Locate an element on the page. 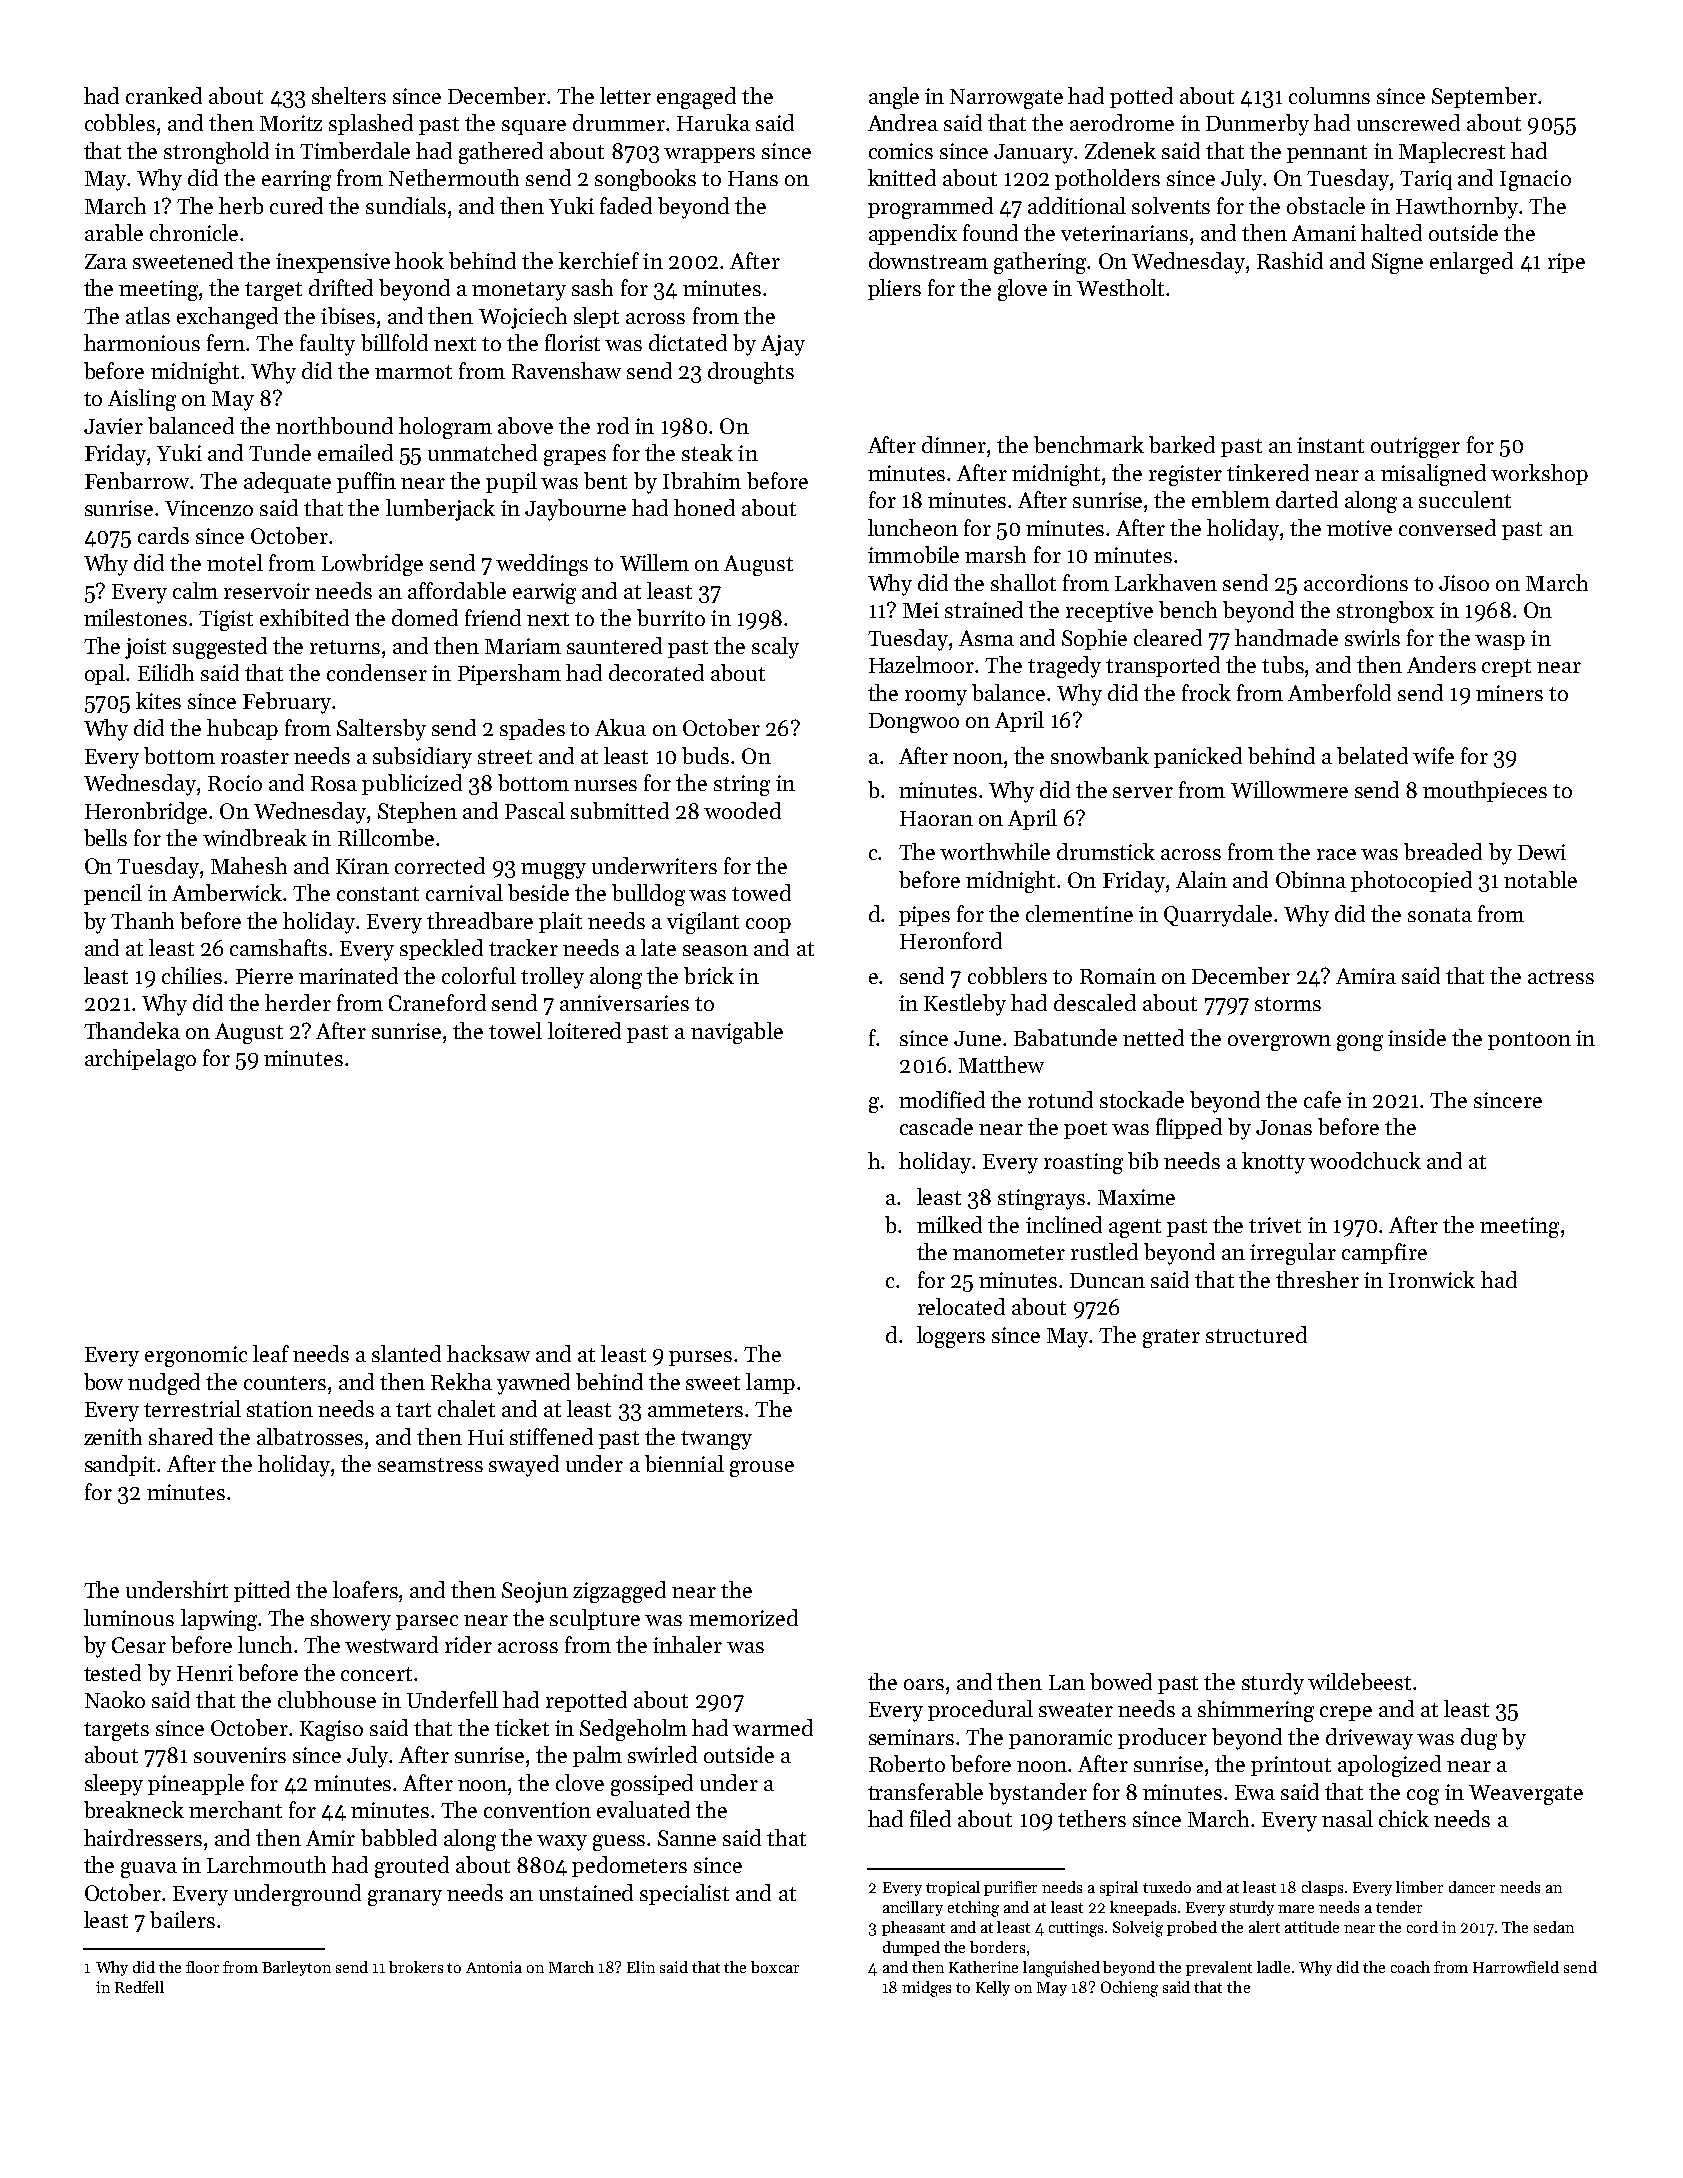 The image size is (1683, 2178). midges is located at coordinates (926, 1989).
